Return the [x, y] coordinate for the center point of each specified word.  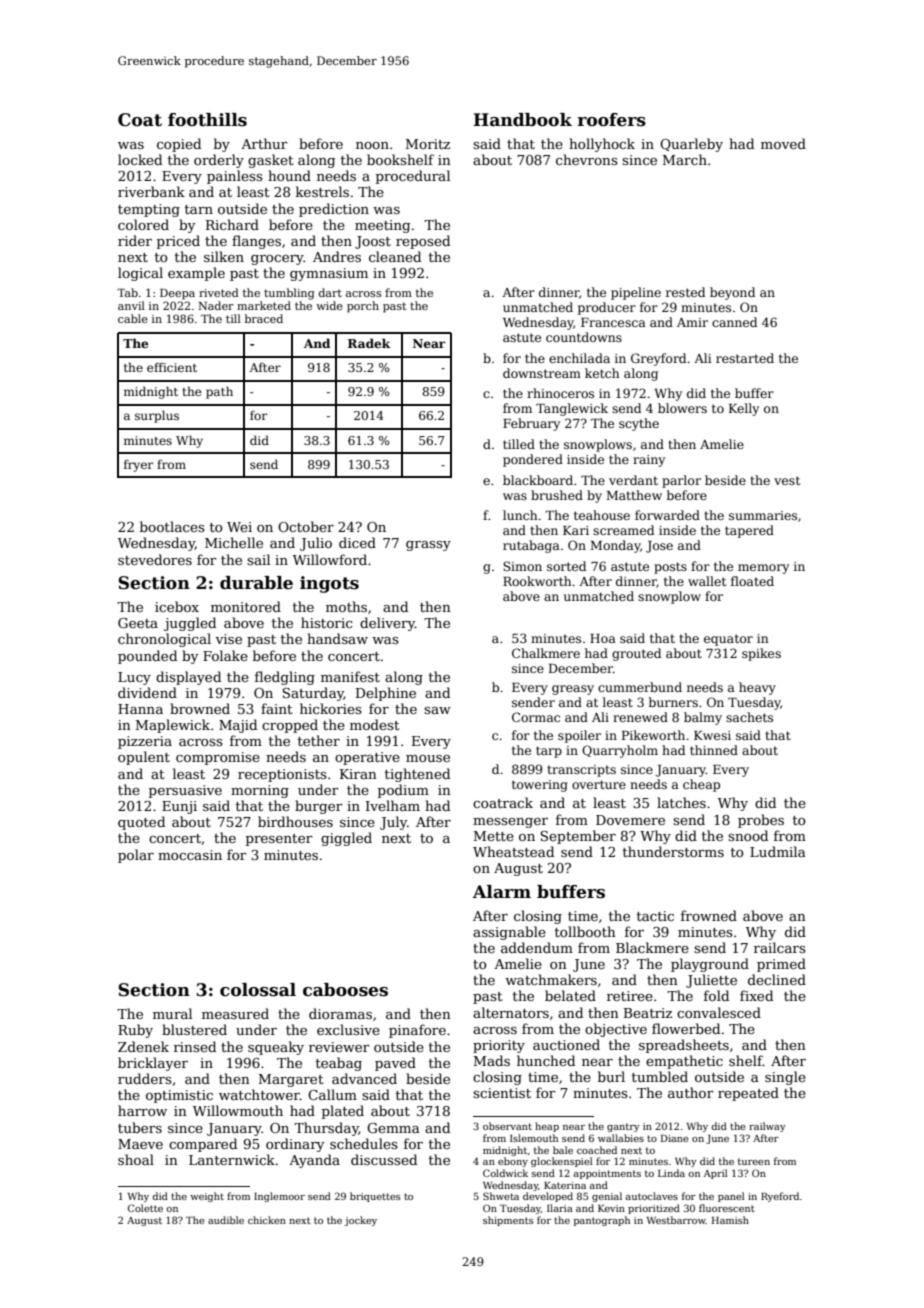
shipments [508, 1221]
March [685, 159]
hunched [546, 1060]
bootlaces [172, 526]
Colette [145, 1208]
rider [135, 240]
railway [767, 1127]
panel [731, 1197]
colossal [258, 990]
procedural [413, 177]
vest [787, 480]
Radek [369, 343]
